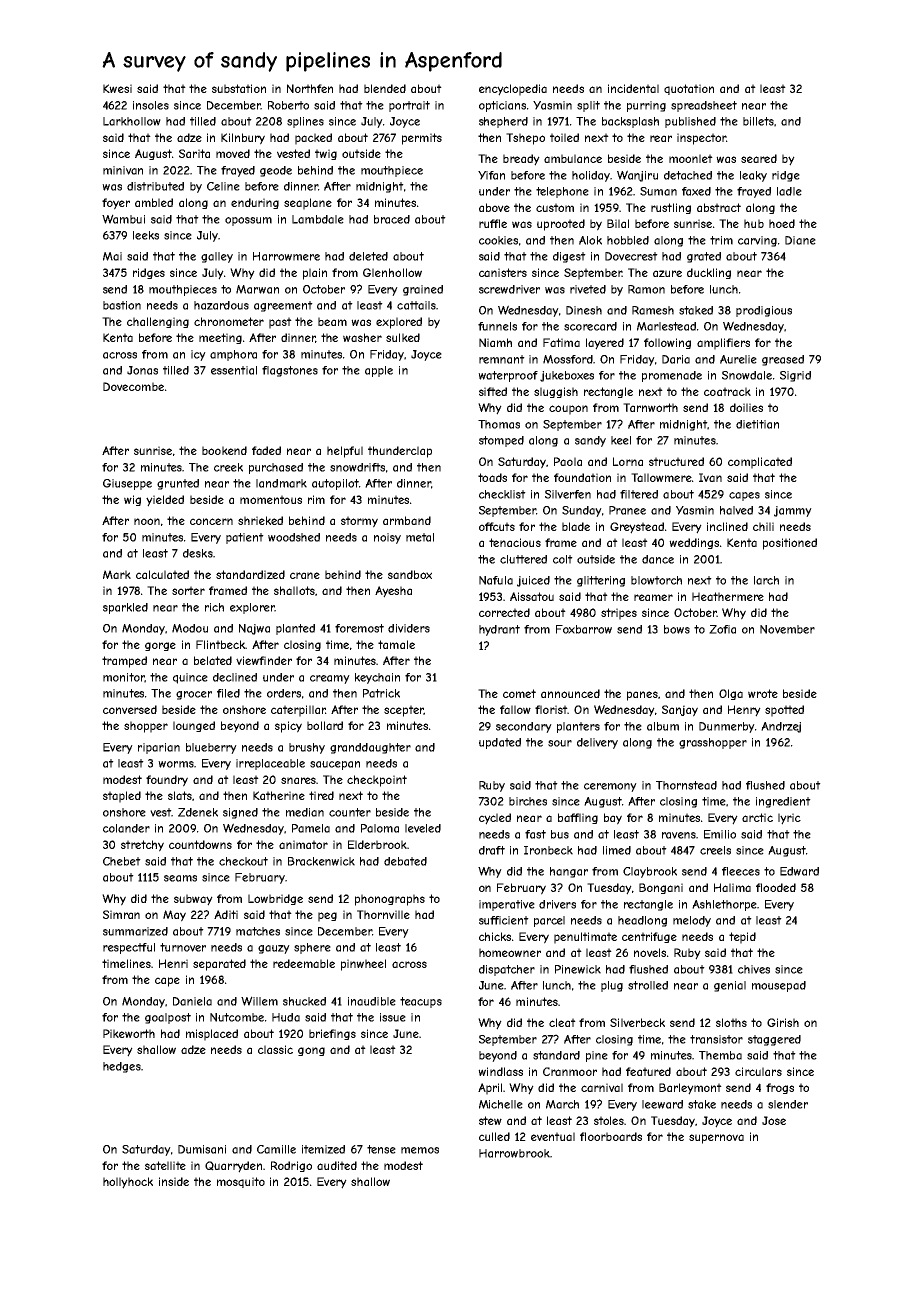 This screenshot has height=1308, width=924. What do you see at coordinates (248, 221) in the screenshot?
I see `opossum` at bounding box center [248, 221].
